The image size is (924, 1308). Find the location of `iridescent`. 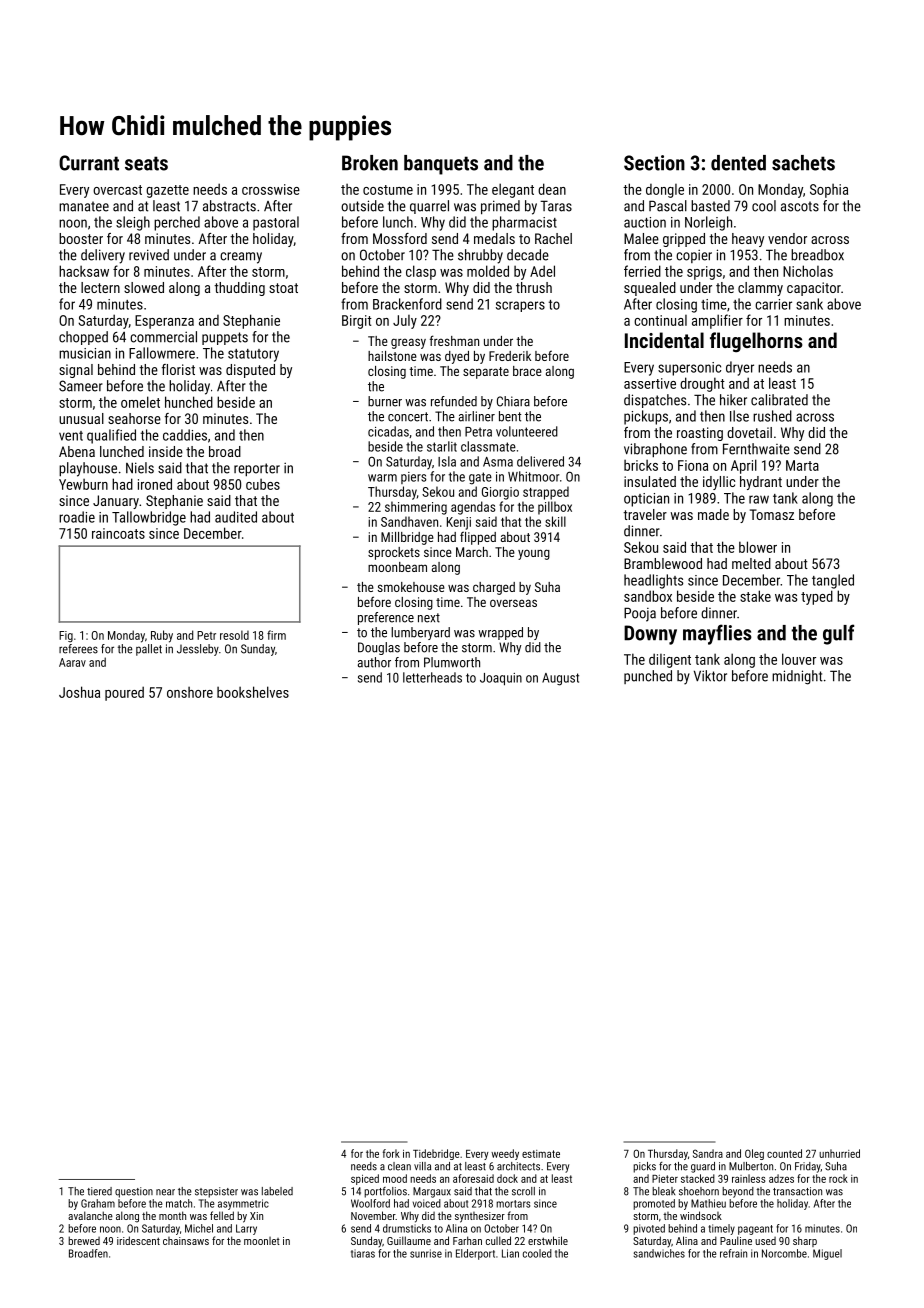

iridescent is located at coordinates (138, 1240).
